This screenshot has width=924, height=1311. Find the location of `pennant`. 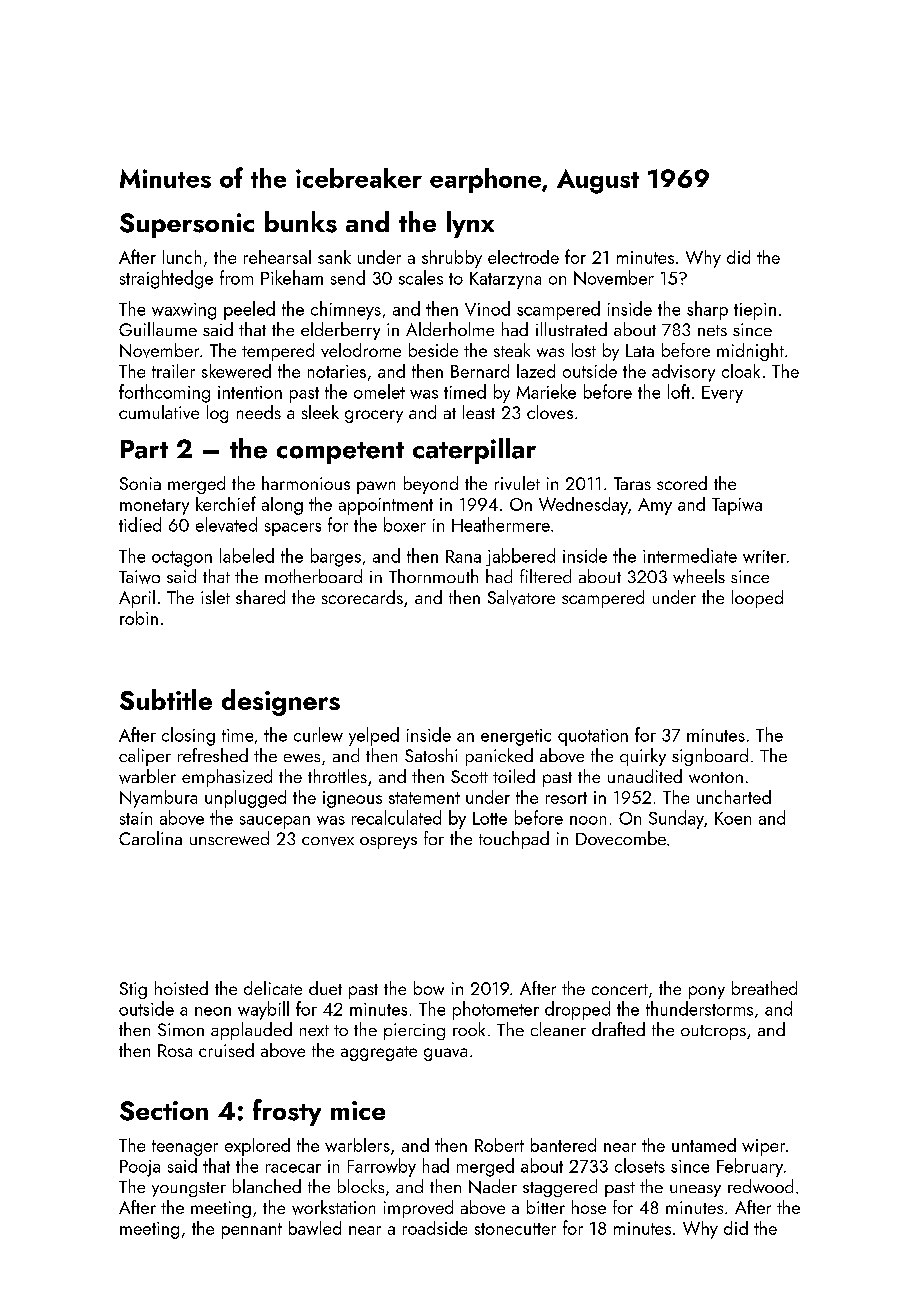

pennant is located at coordinates (252, 1231).
